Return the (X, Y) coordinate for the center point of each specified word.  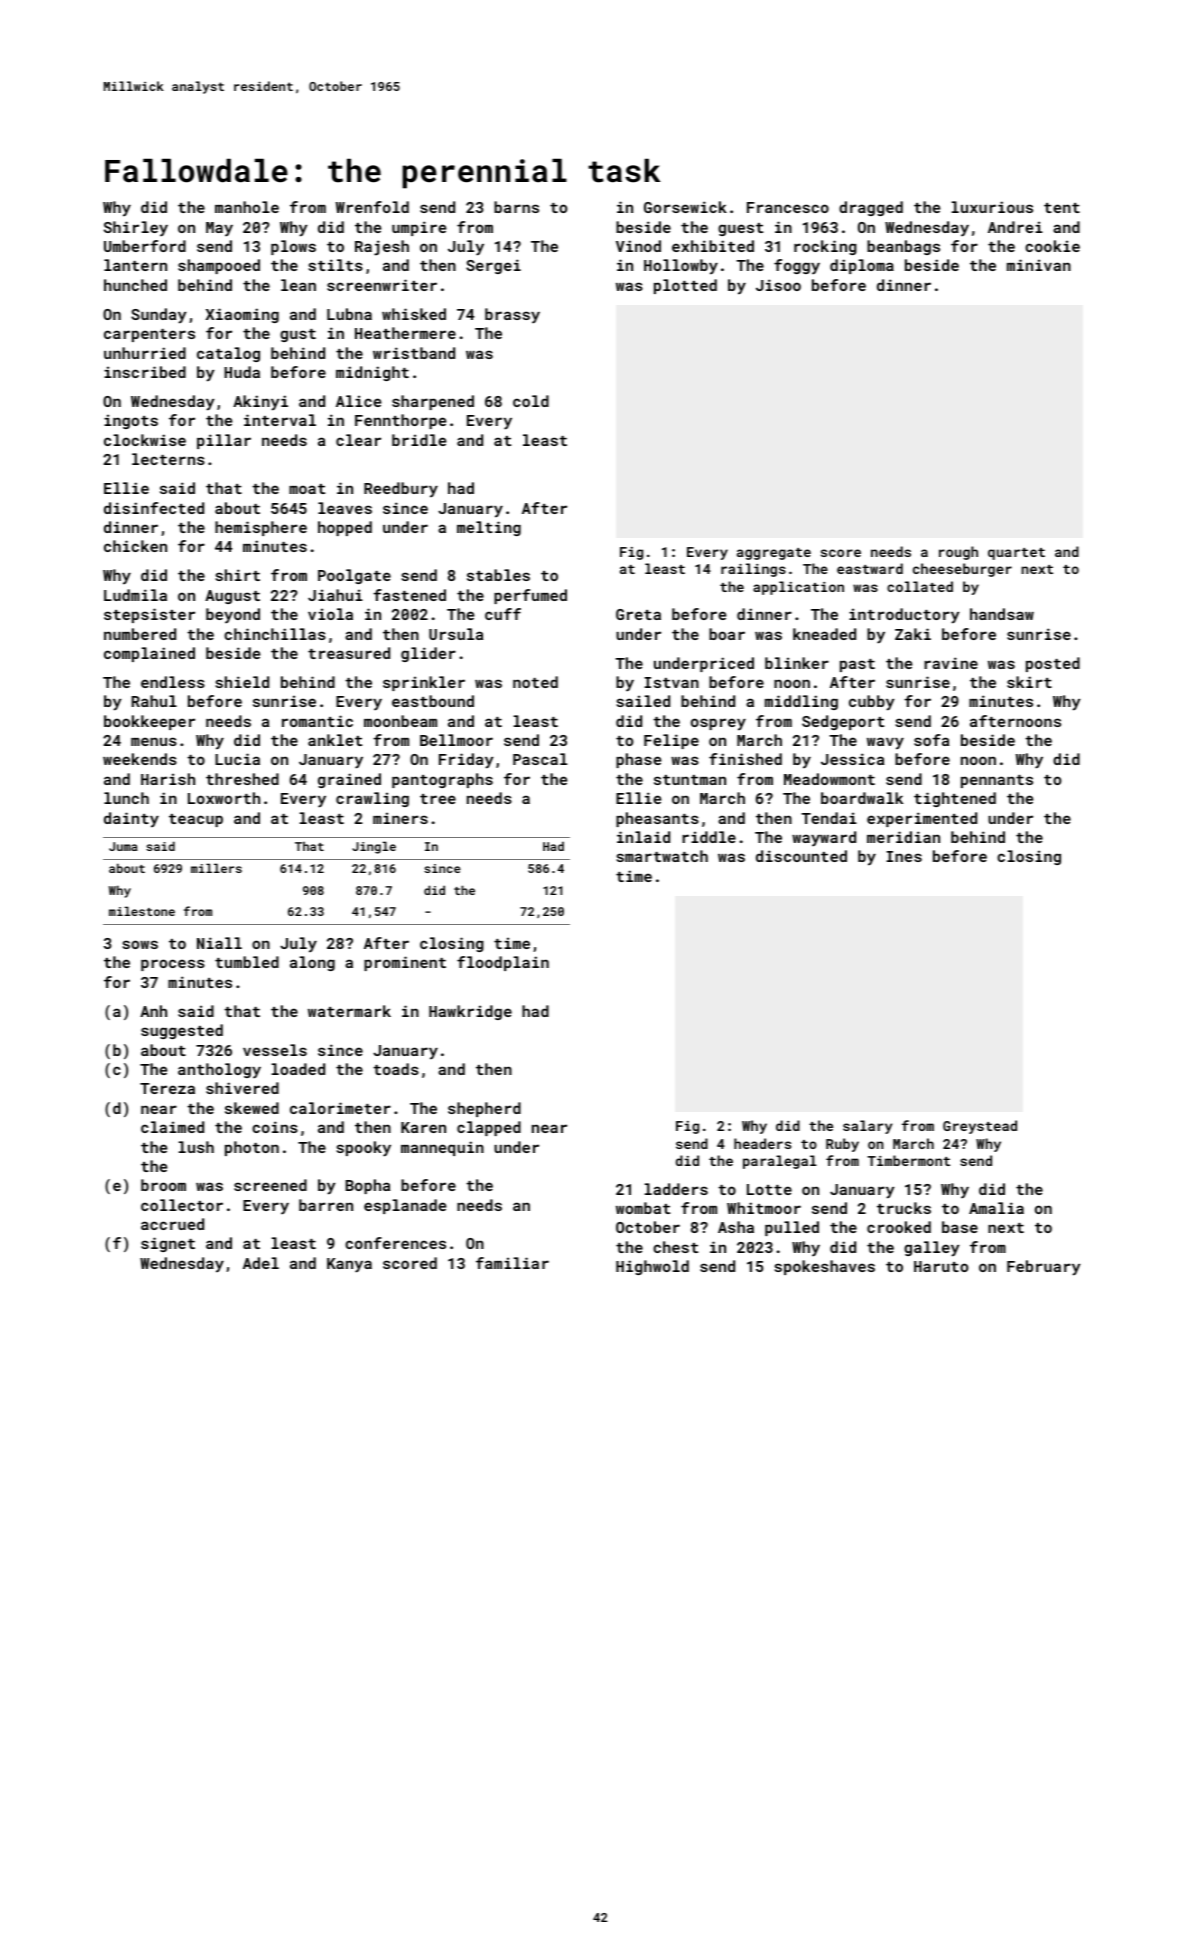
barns (516, 207)
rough (958, 553)
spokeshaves (824, 1267)
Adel (261, 1263)
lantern (135, 265)
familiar (512, 1263)
